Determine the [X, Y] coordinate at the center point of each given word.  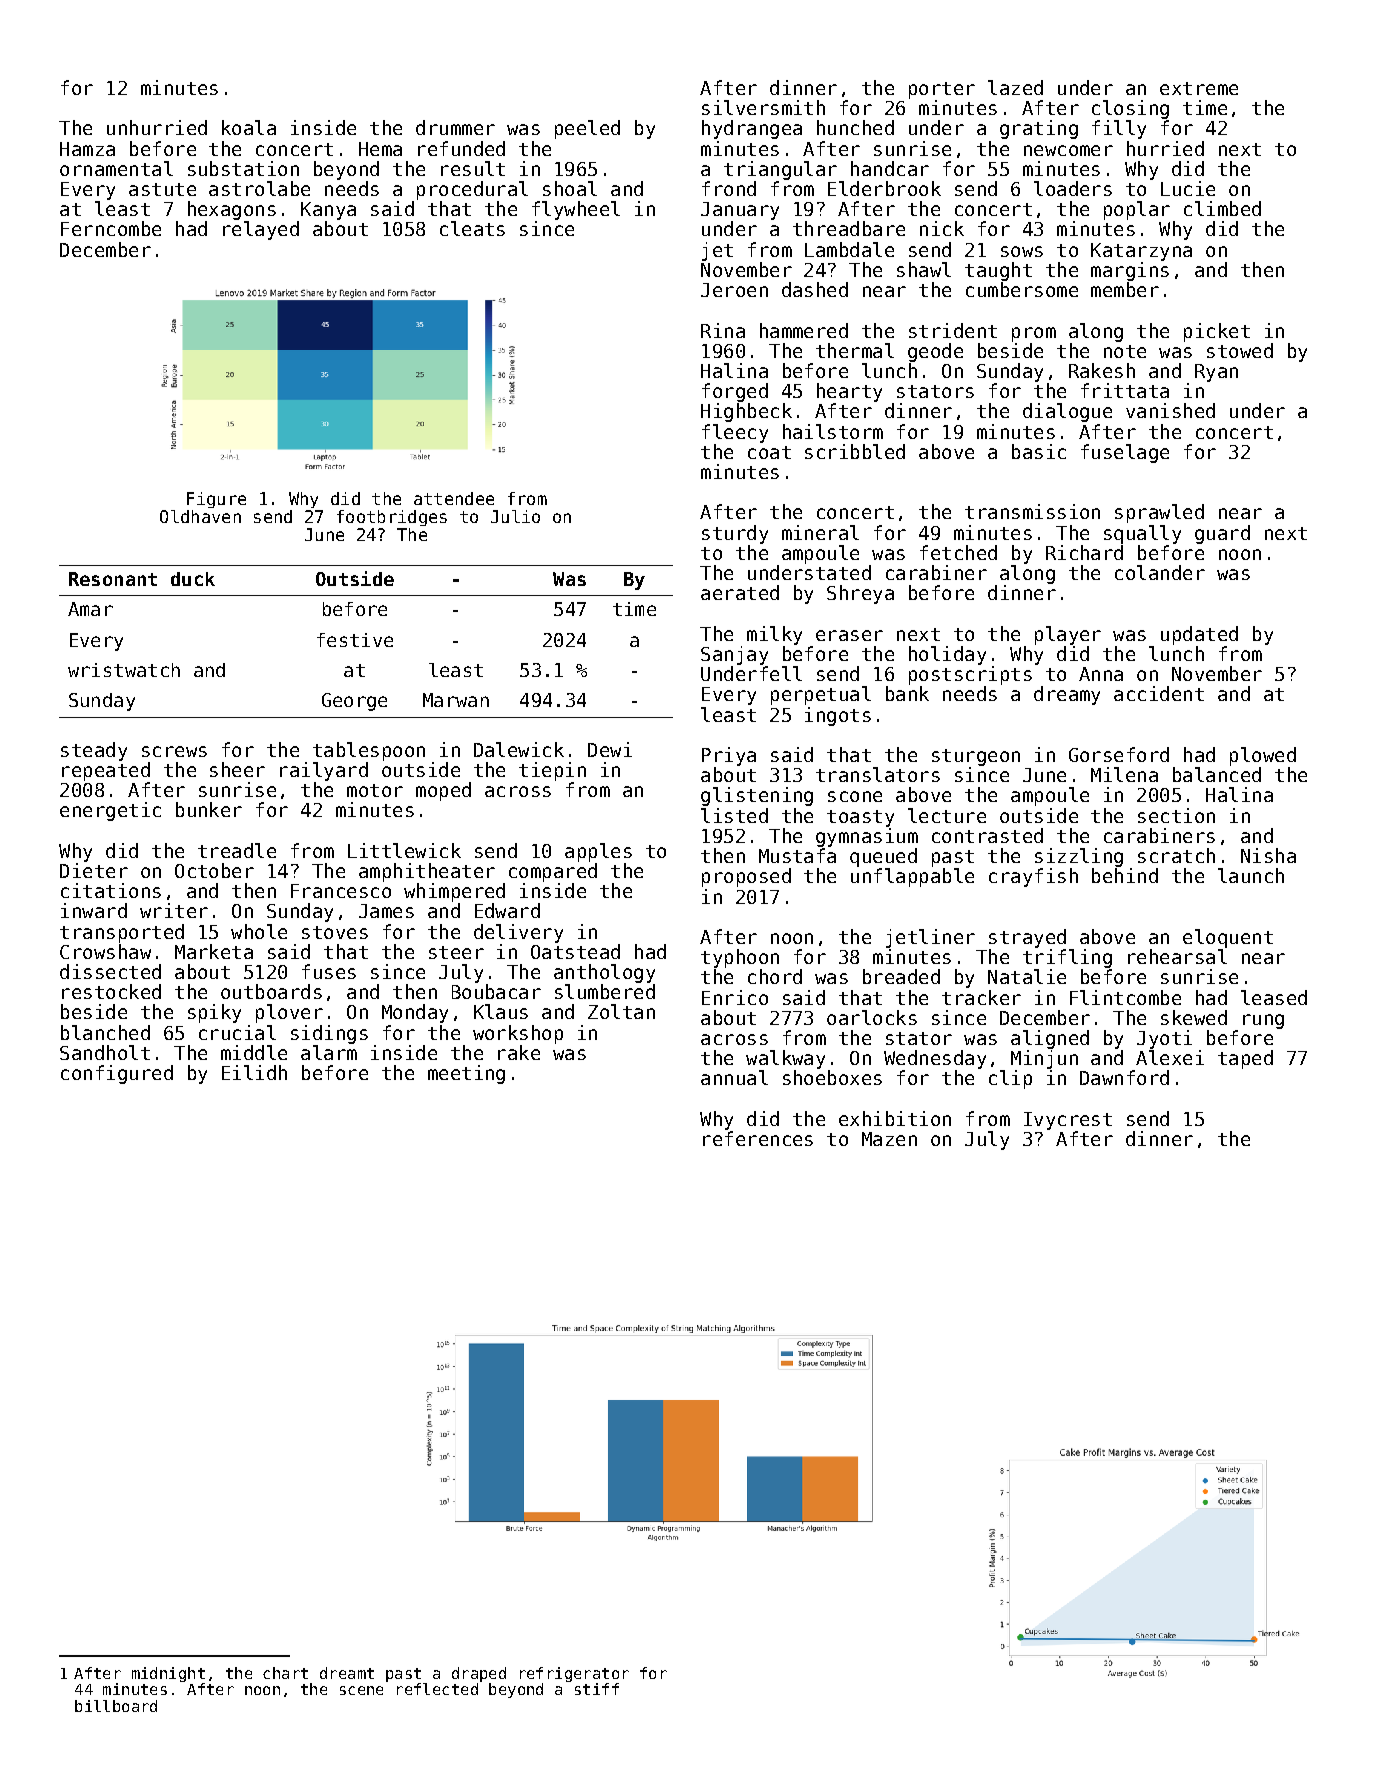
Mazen [889, 1139]
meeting [466, 1074]
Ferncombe [111, 228]
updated [1199, 635]
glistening [757, 796]
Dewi [610, 749]
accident [1159, 693]
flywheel [576, 210]
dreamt [347, 1673]
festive [355, 640]
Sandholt [105, 1052]
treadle [237, 850]
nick [942, 228]
